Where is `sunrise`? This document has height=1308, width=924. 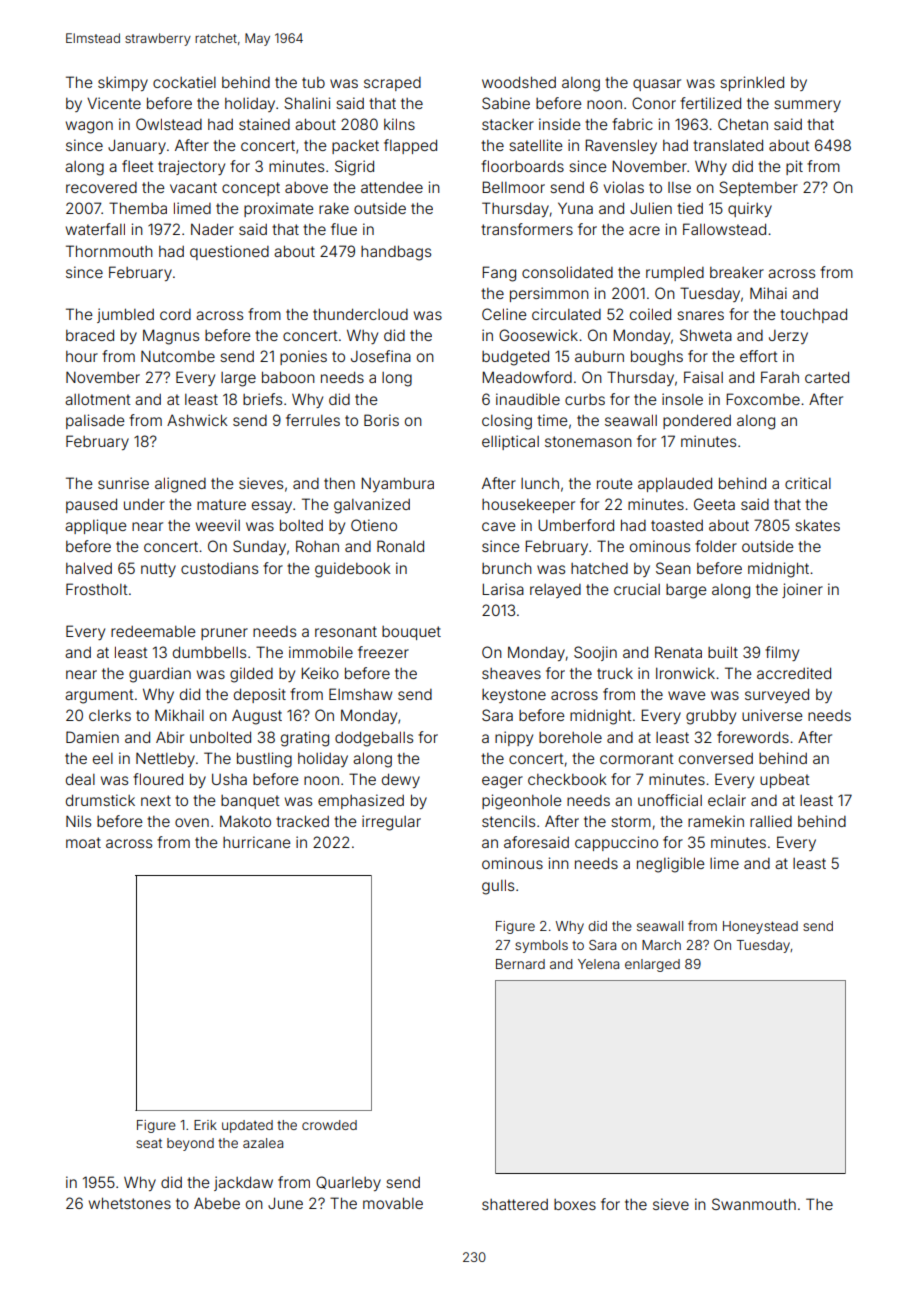 sunrise is located at coordinates (123, 483).
